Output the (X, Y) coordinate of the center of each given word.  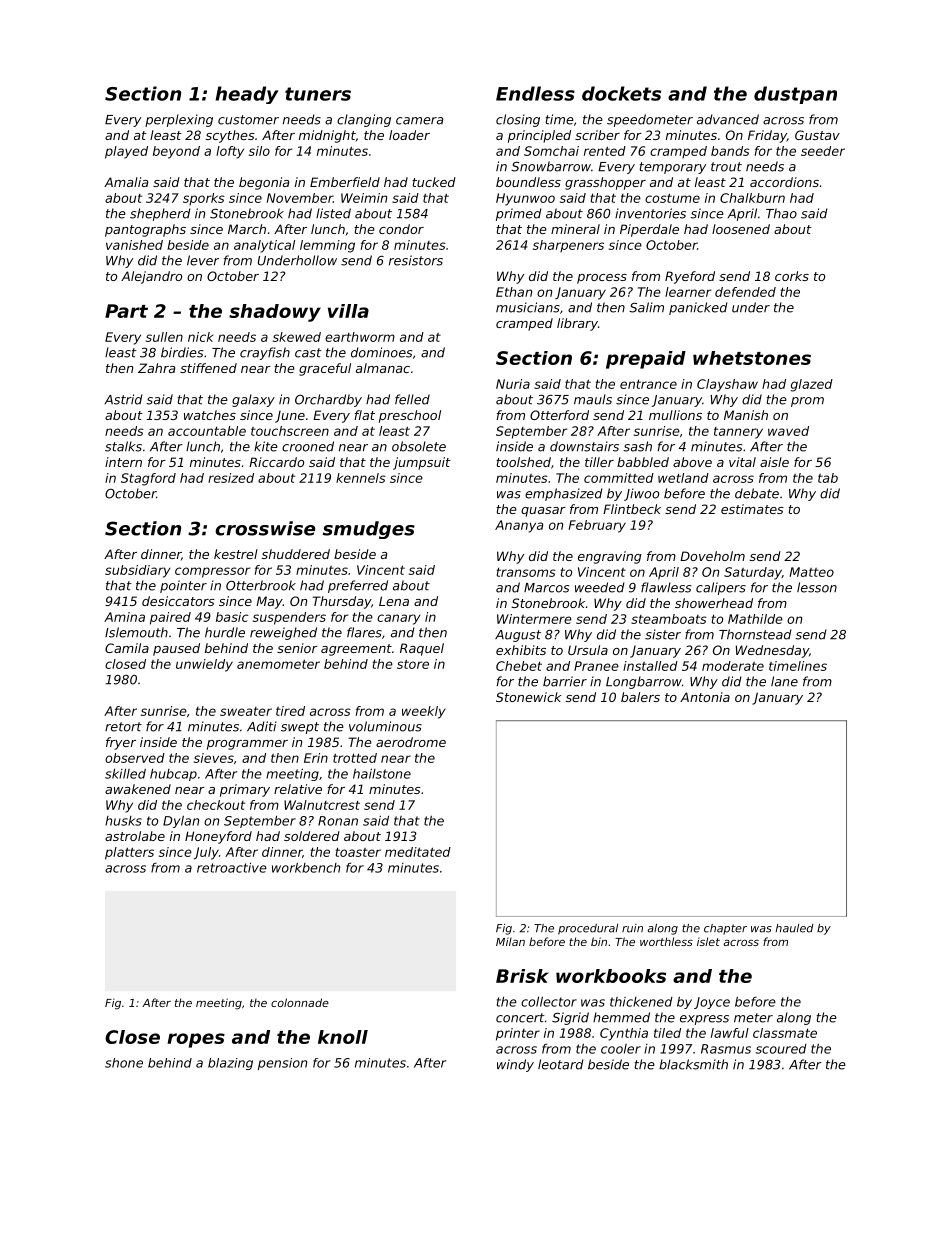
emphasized (564, 494)
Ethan (514, 292)
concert (520, 1018)
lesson (817, 587)
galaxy (253, 400)
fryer (121, 743)
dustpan (795, 95)
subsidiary (138, 571)
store (413, 664)
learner (688, 292)
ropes (196, 1040)
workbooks (611, 976)
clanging (364, 120)
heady (247, 95)
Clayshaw (727, 385)
